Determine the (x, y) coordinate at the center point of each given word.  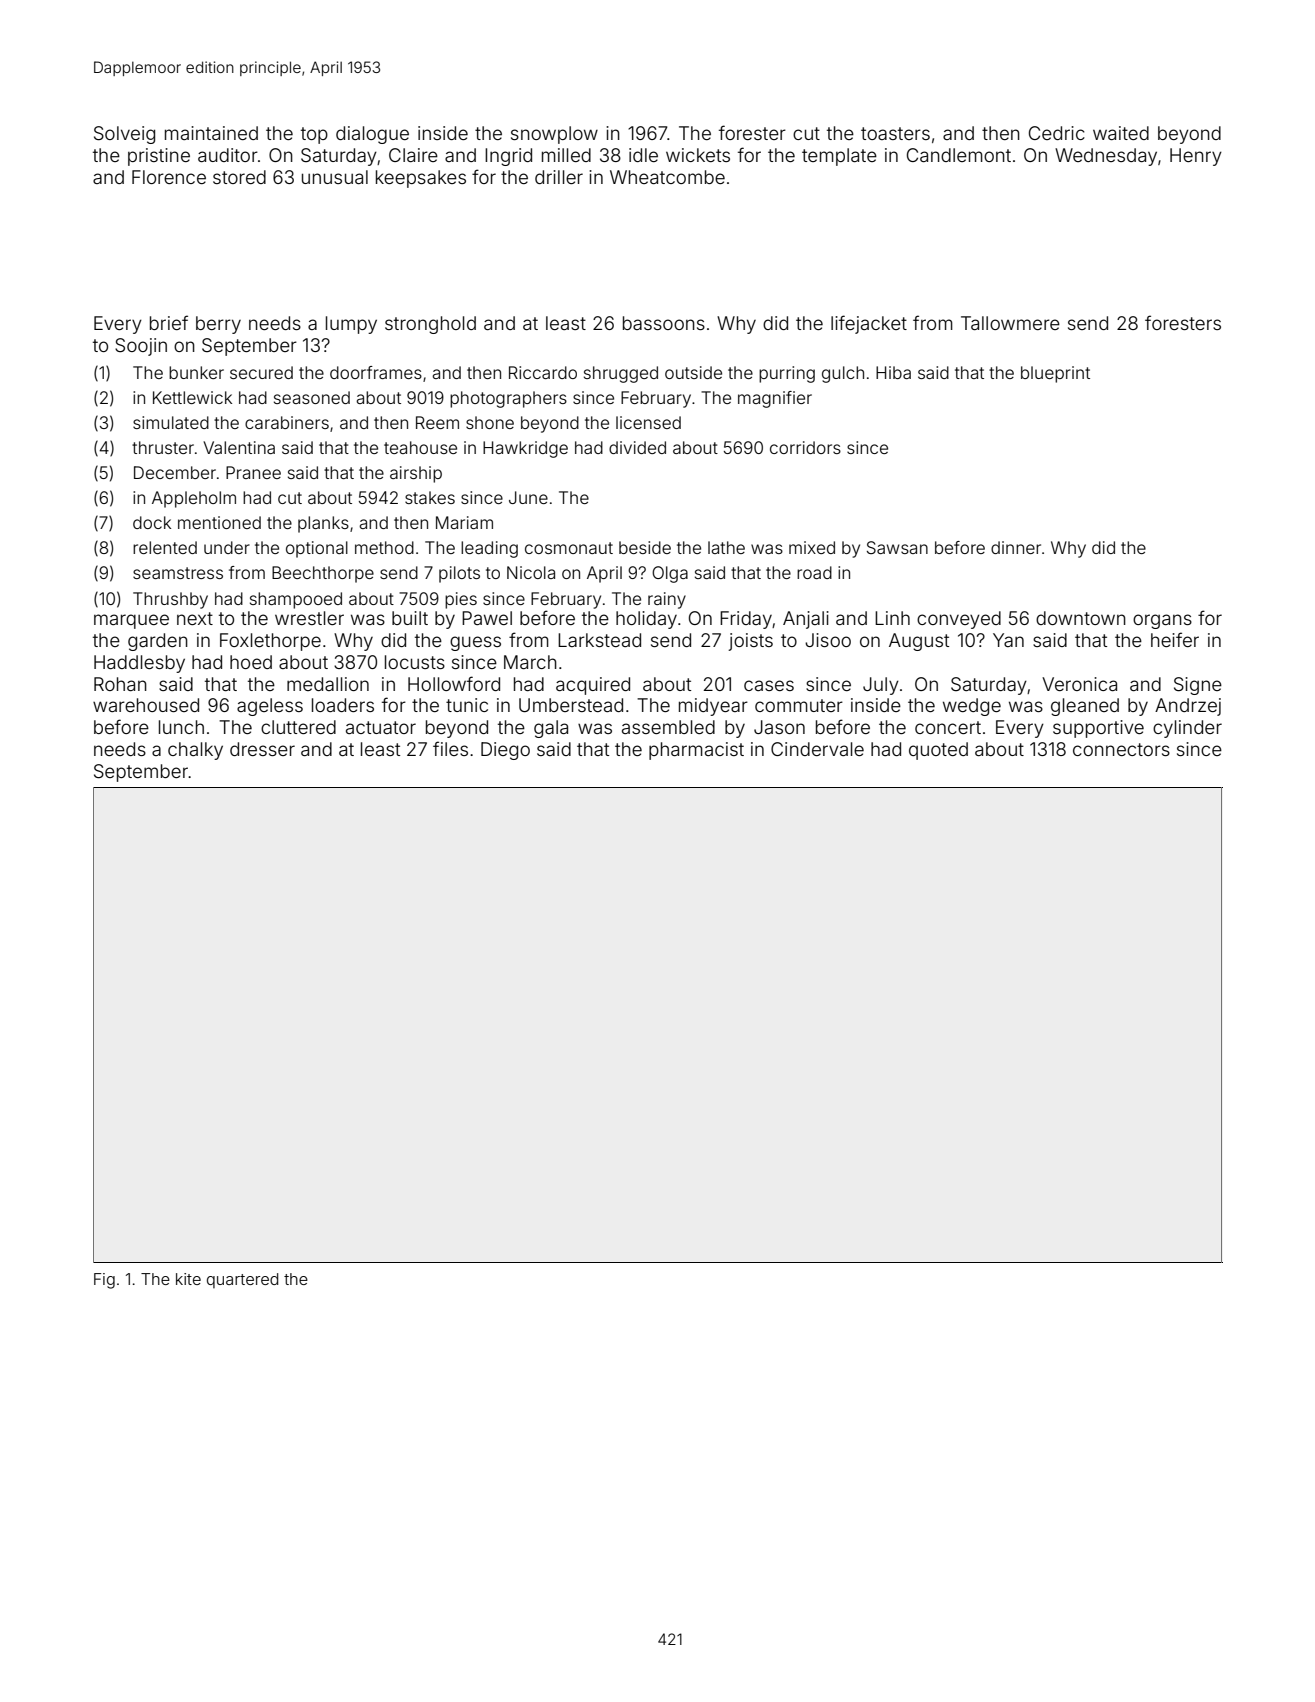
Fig (104, 1281)
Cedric (1057, 133)
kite (188, 1279)
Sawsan (897, 547)
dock (152, 522)
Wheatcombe (667, 177)
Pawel (487, 618)
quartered (242, 1280)
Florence (169, 177)
